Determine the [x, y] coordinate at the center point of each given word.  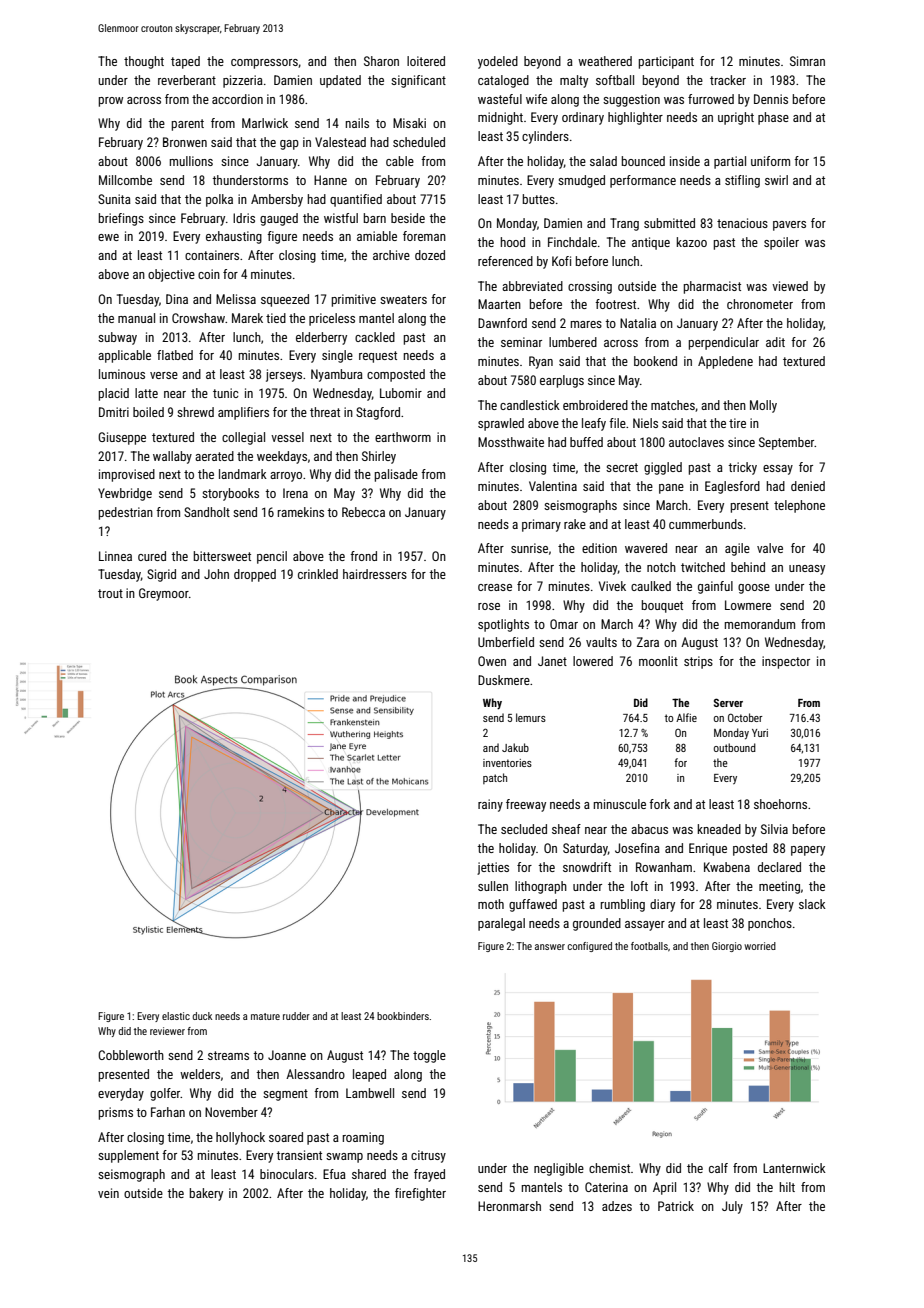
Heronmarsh [509, 1206]
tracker [728, 80]
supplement [128, 1156]
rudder [296, 1016]
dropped [255, 575]
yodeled [498, 62]
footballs [649, 946]
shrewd [195, 412]
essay [778, 470]
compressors [264, 64]
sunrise [529, 548]
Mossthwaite [511, 442]
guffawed [533, 905]
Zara [648, 642]
